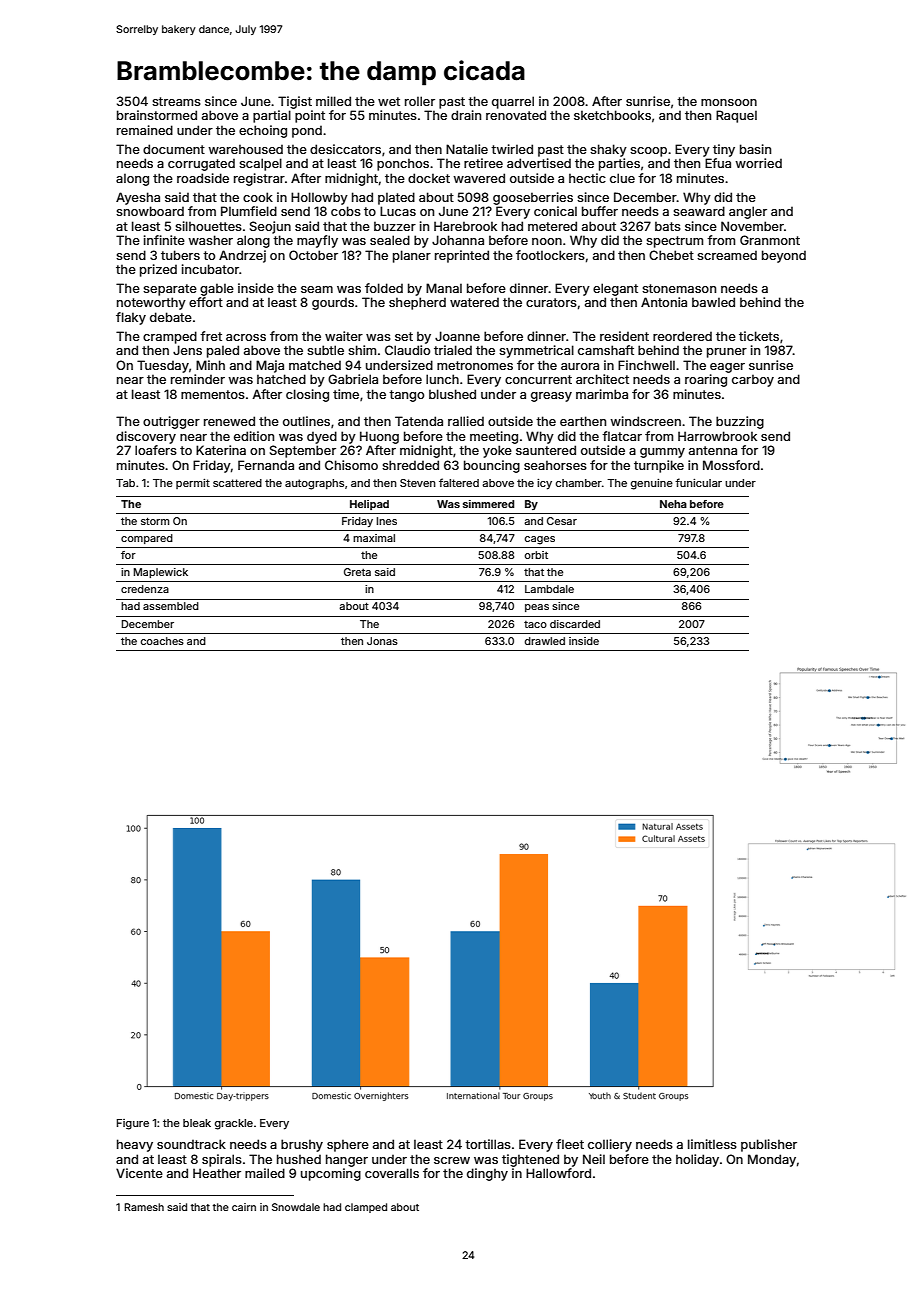 This image has height=1308, width=924. Describe the element at coordinates (545, 641) in the image. I see `drawled` at that location.
